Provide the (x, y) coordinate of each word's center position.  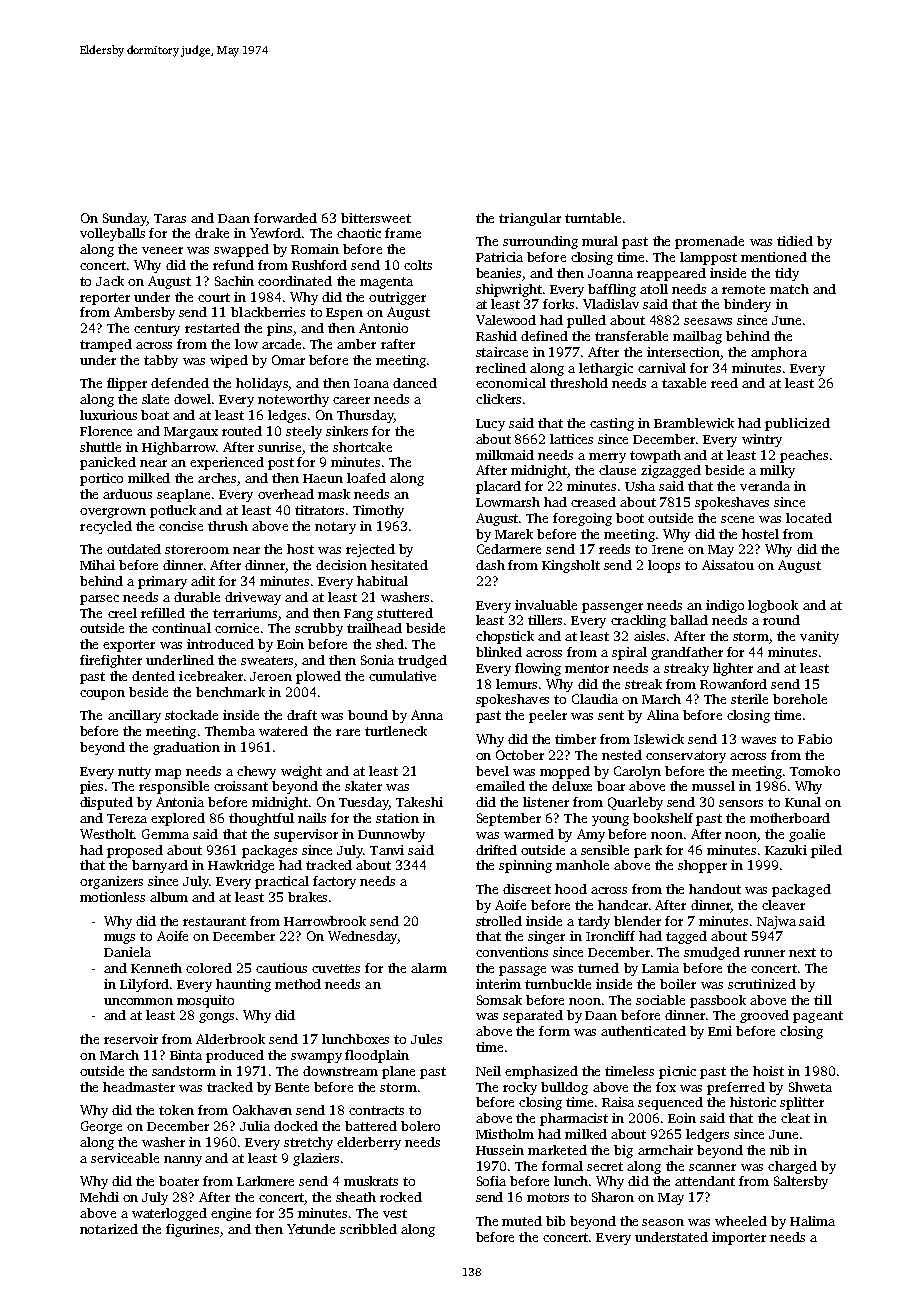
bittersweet (376, 218)
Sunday (125, 219)
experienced (227, 463)
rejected (370, 550)
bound (368, 715)
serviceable (125, 1158)
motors (548, 1197)
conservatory (686, 757)
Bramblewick (694, 423)
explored (178, 819)
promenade (709, 242)
